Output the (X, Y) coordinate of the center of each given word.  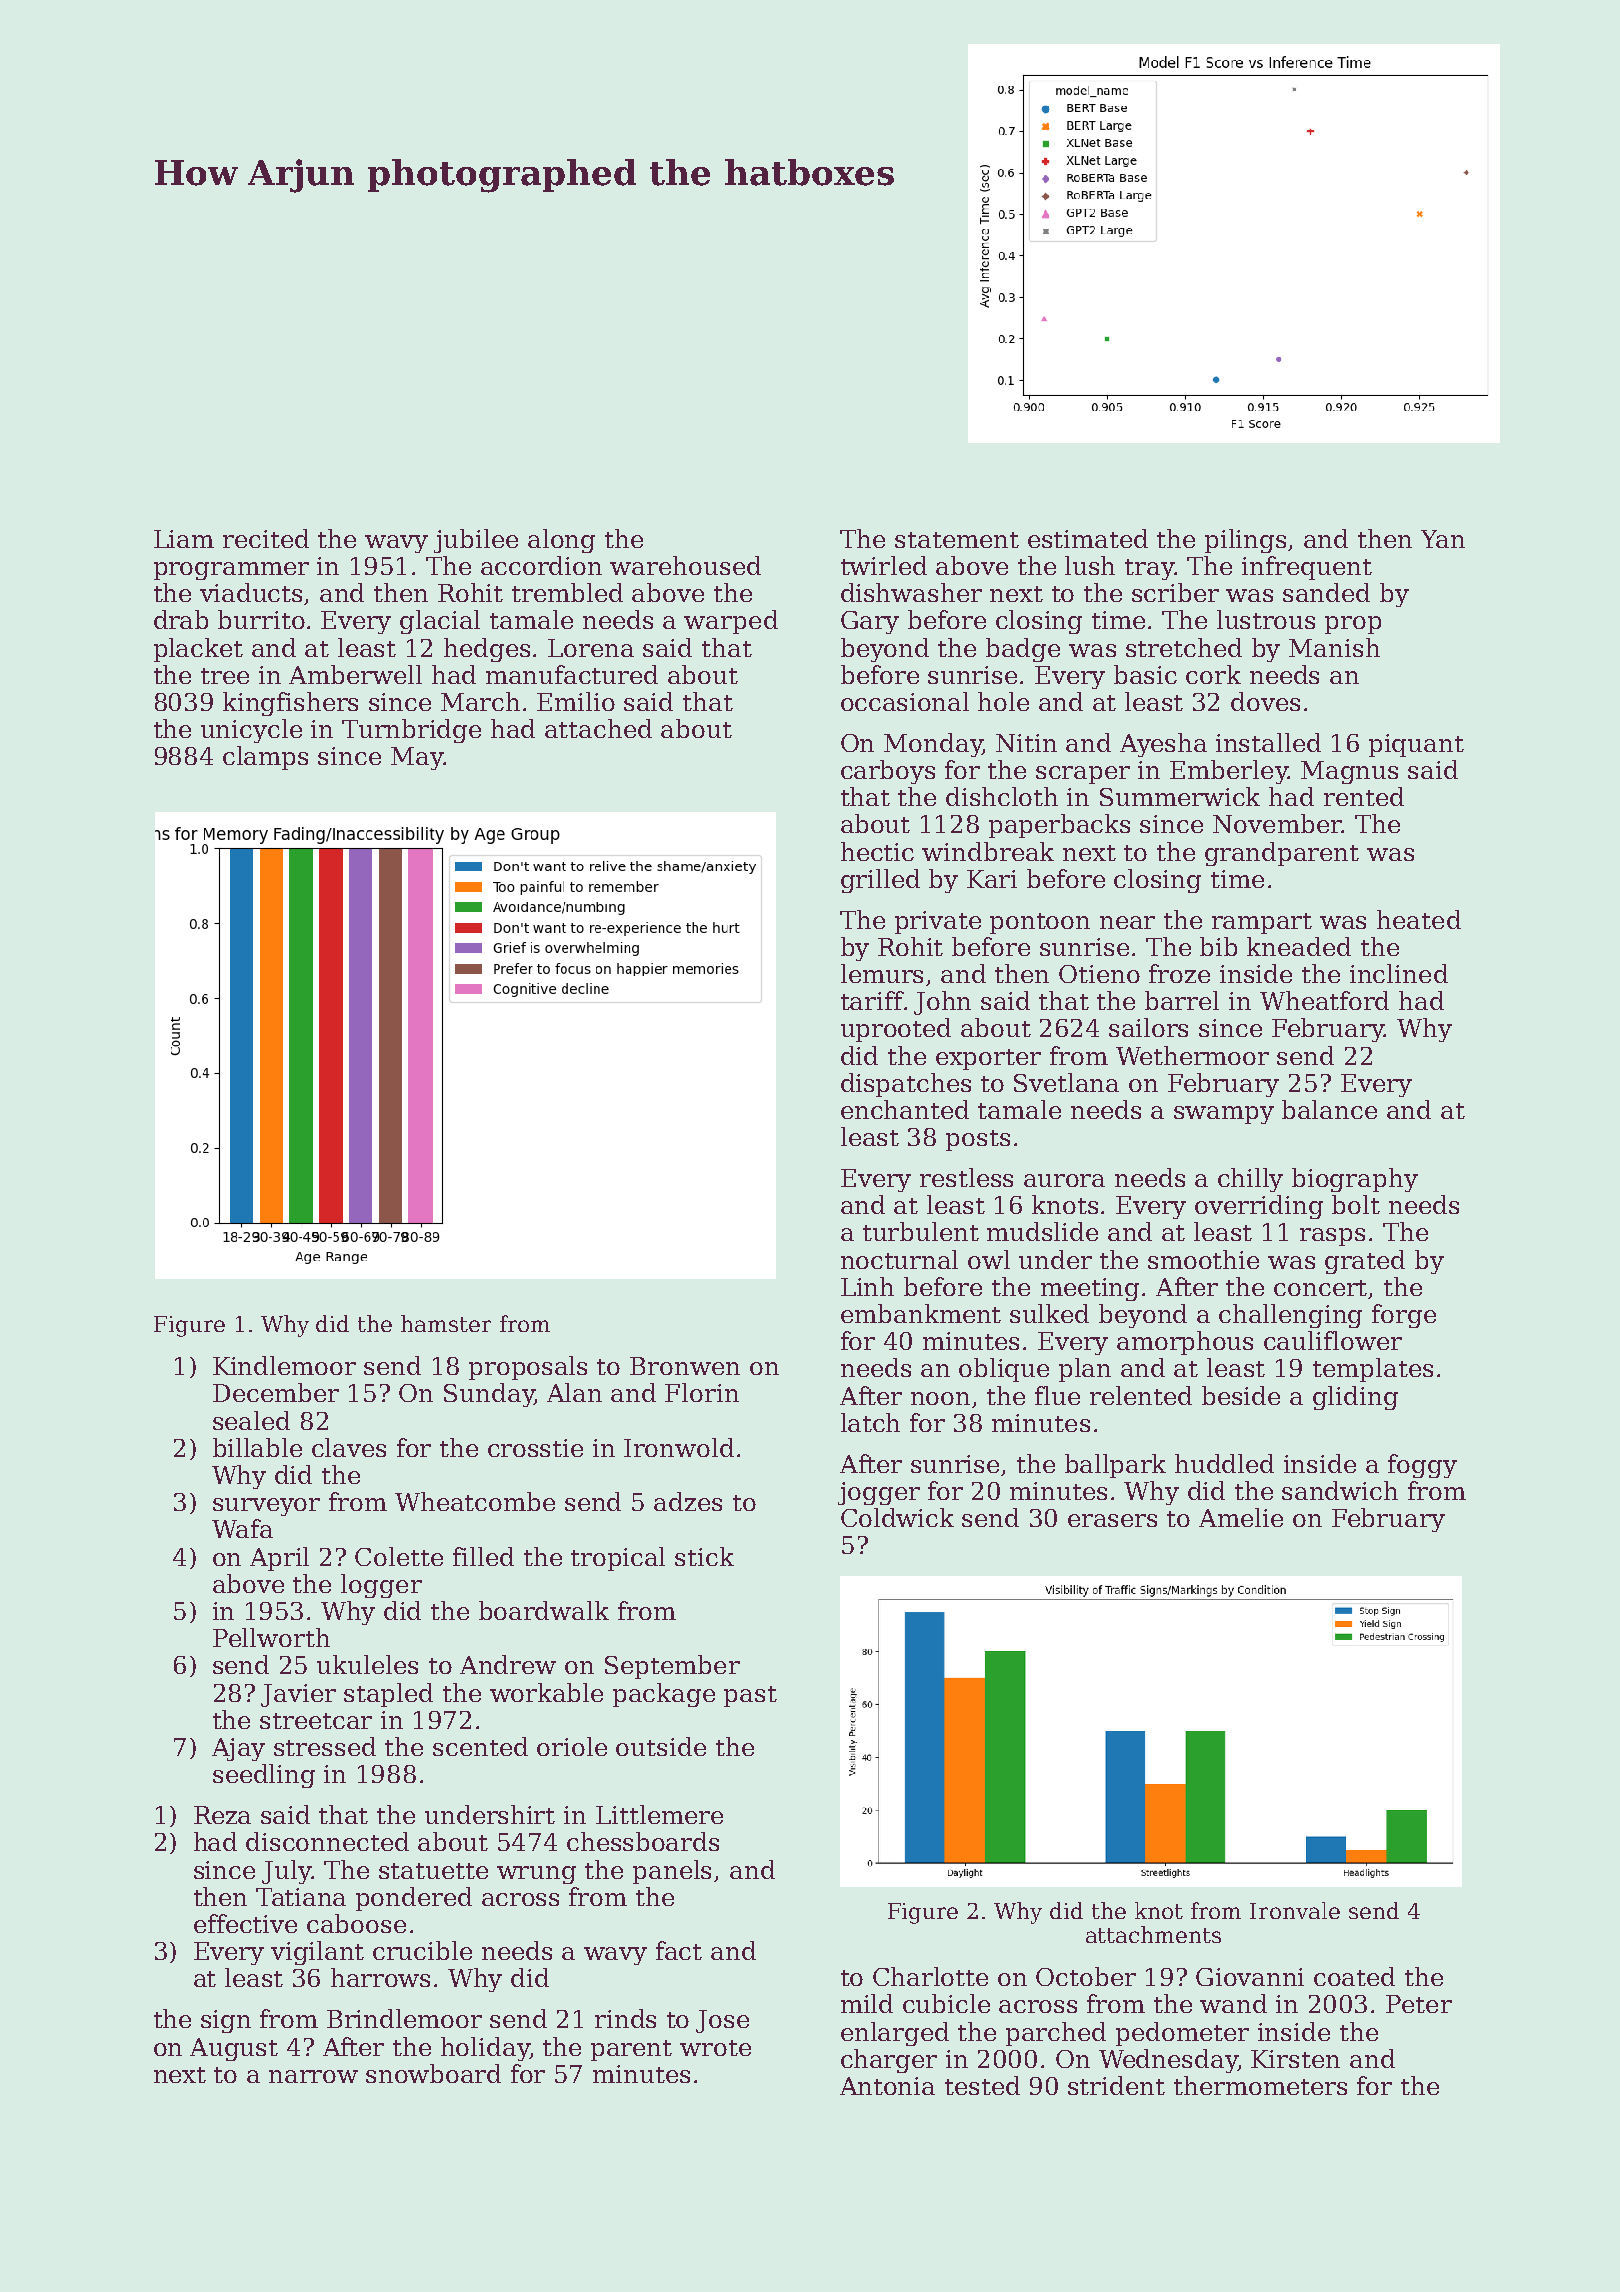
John (942, 1003)
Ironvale (1295, 1910)
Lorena (591, 648)
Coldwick (897, 1517)
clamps (265, 758)
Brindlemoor (404, 2018)
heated (1419, 919)
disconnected (327, 1841)
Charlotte (930, 1976)
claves (349, 1447)
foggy (1422, 1466)
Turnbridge (411, 731)
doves (1265, 701)
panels (672, 1872)
